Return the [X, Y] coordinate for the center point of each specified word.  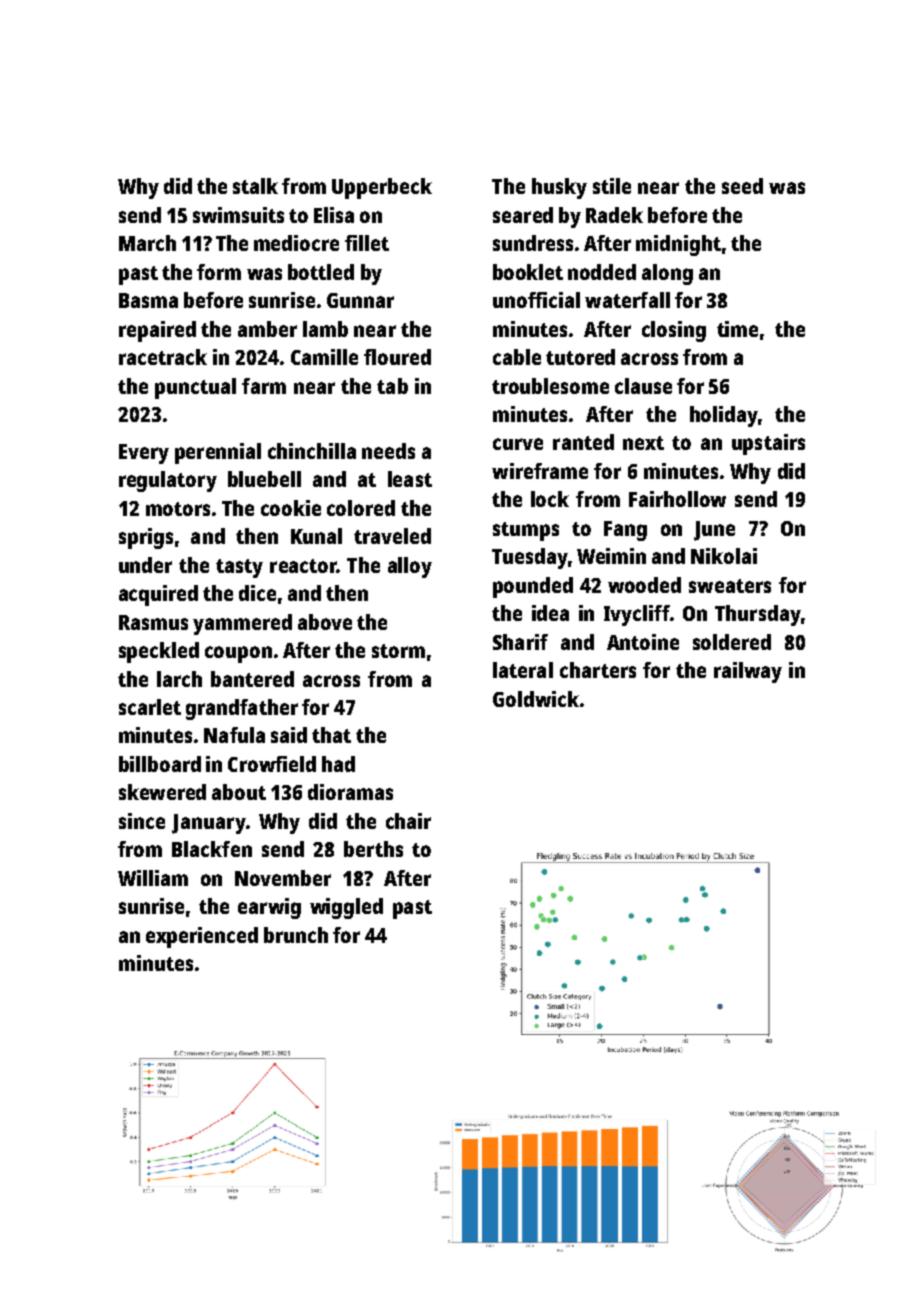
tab [392, 386]
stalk [255, 186]
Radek [614, 215]
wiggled [346, 908]
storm [398, 651]
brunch [296, 935]
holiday [724, 416]
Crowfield [272, 764]
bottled [321, 272]
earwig [269, 908]
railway [748, 672]
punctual [195, 388]
